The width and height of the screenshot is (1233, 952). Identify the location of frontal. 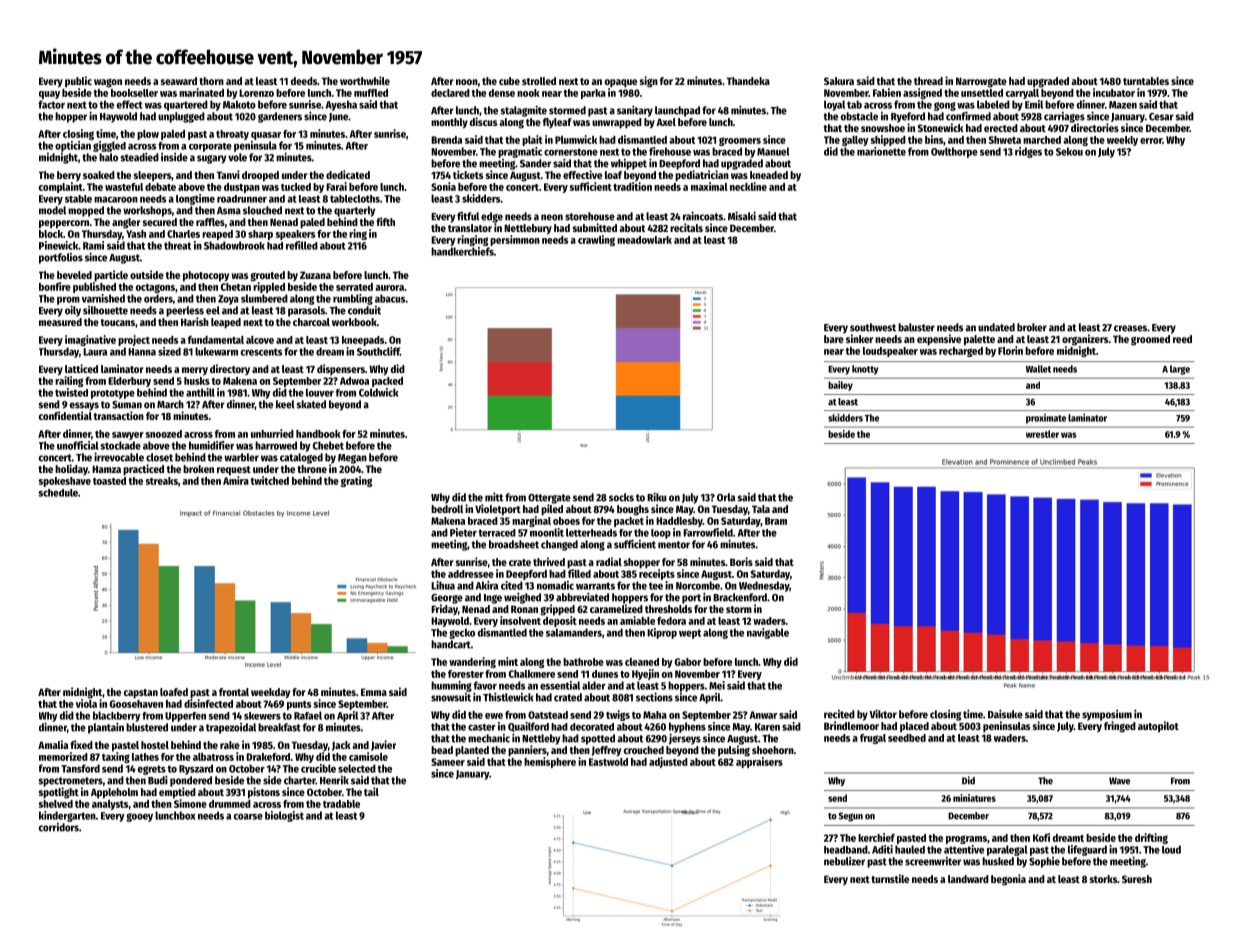
(234, 692).
